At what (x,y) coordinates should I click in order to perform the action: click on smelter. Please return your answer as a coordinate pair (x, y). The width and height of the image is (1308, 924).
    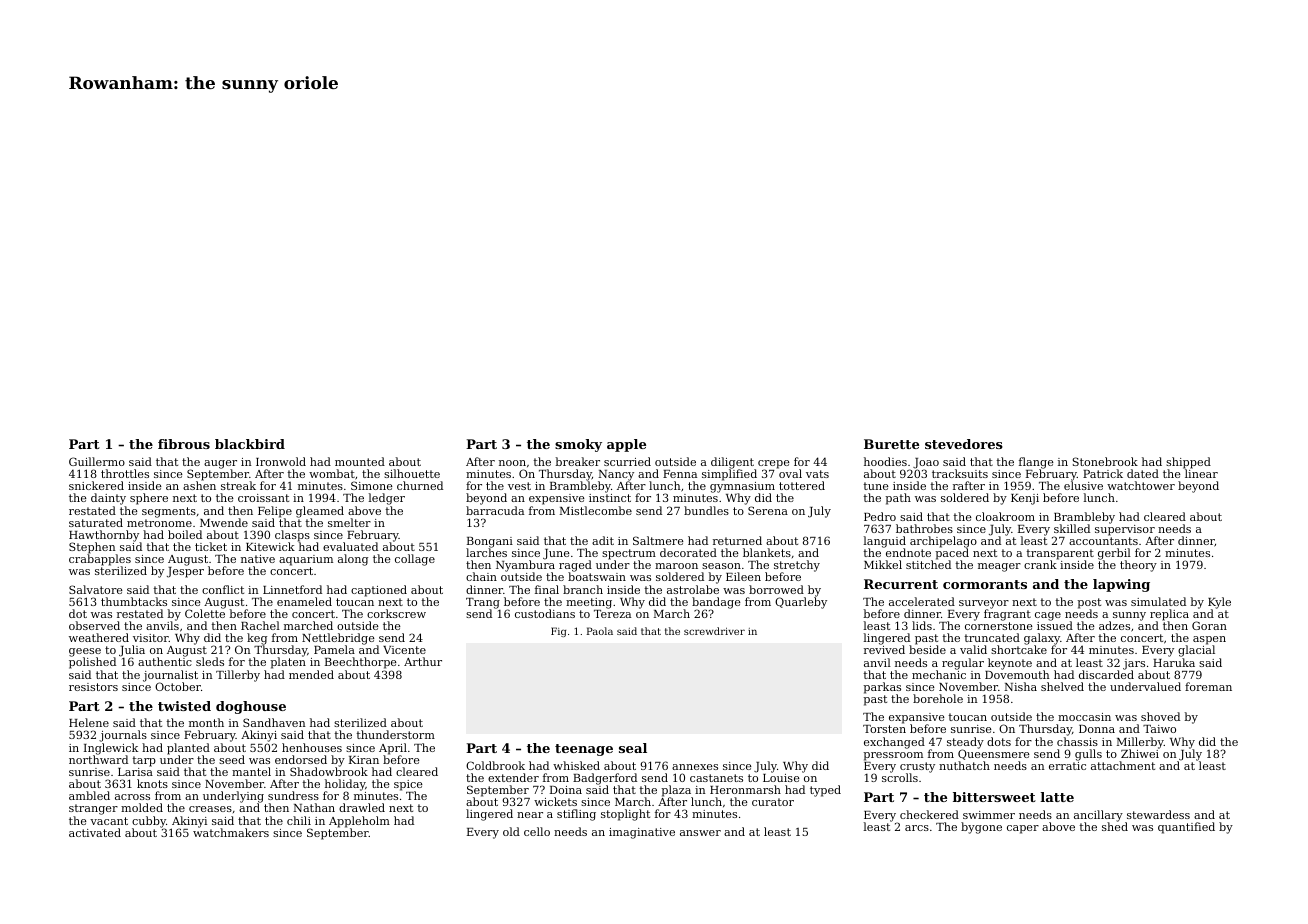
    Looking at the image, I should click on (349, 522).
